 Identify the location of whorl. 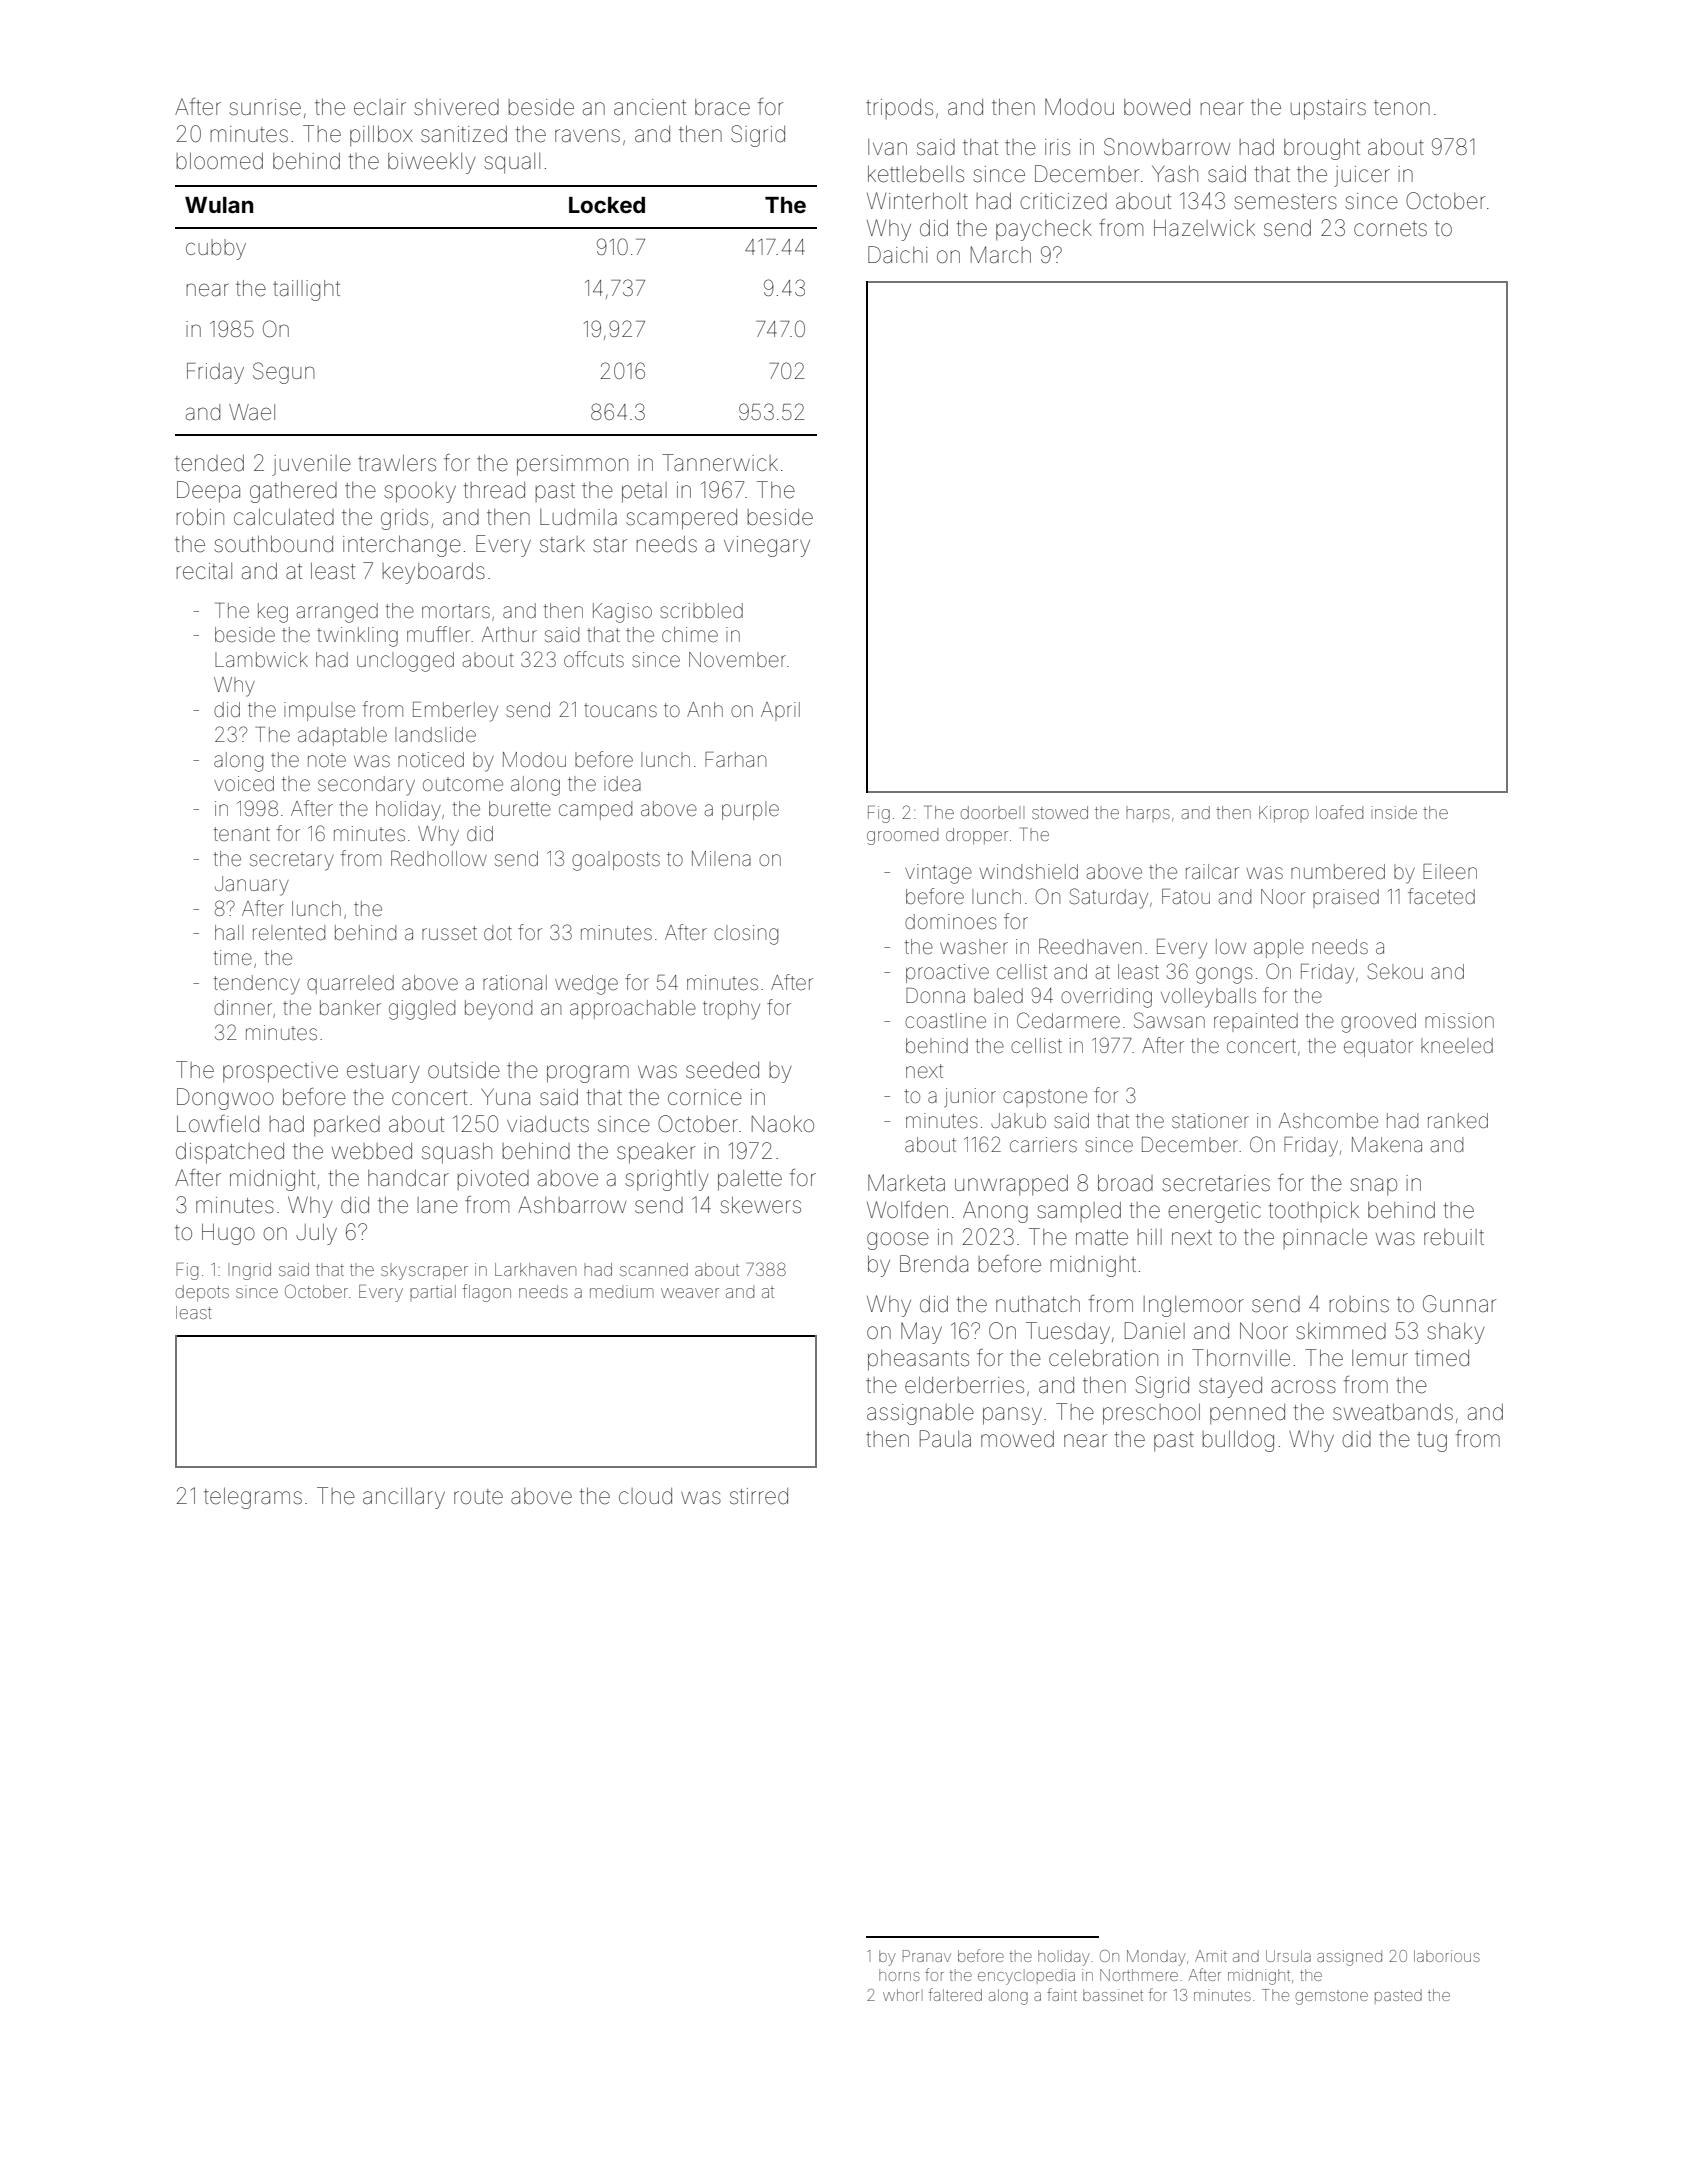
(903, 1995).
